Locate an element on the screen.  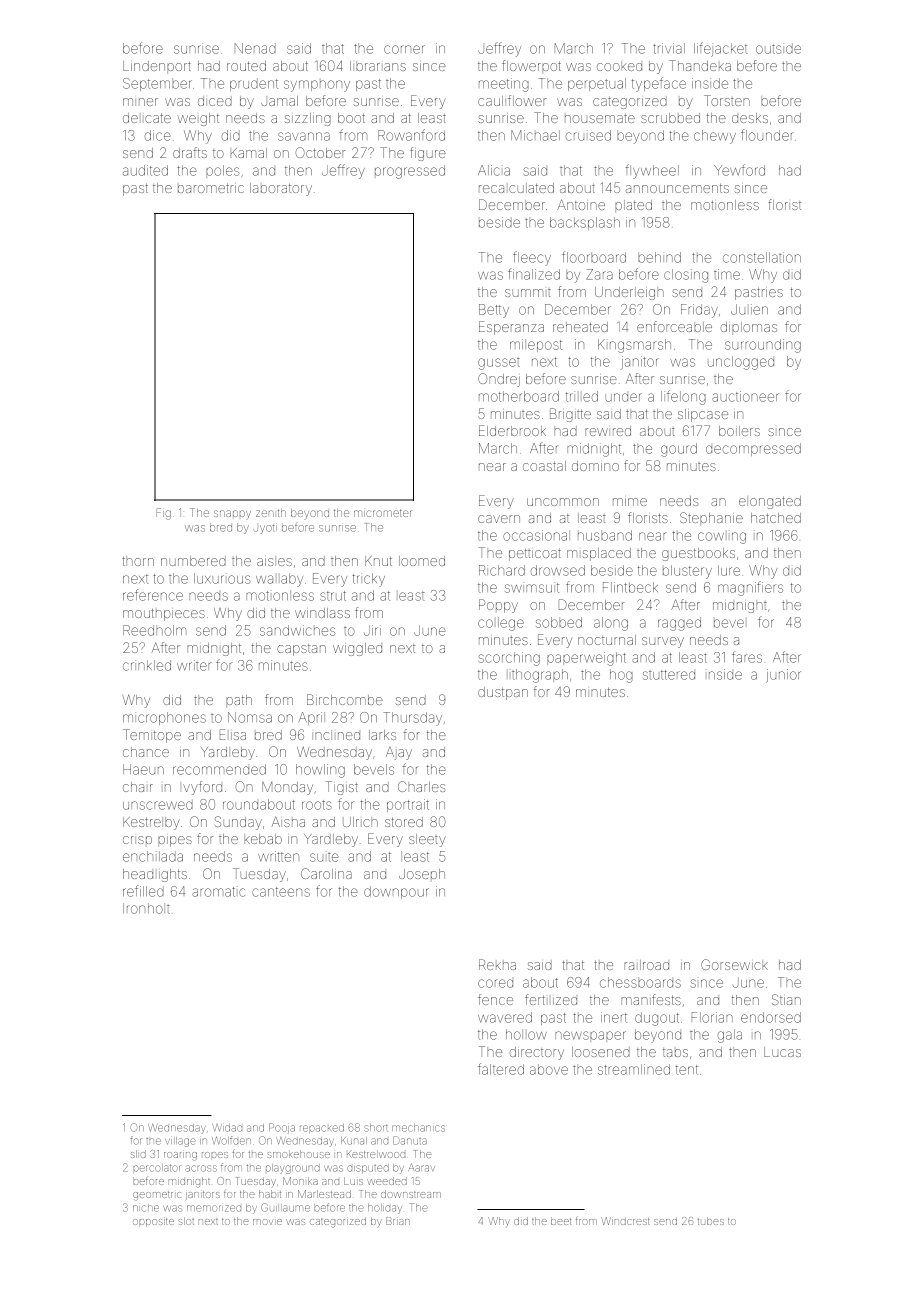
Nenad is located at coordinates (255, 48).
